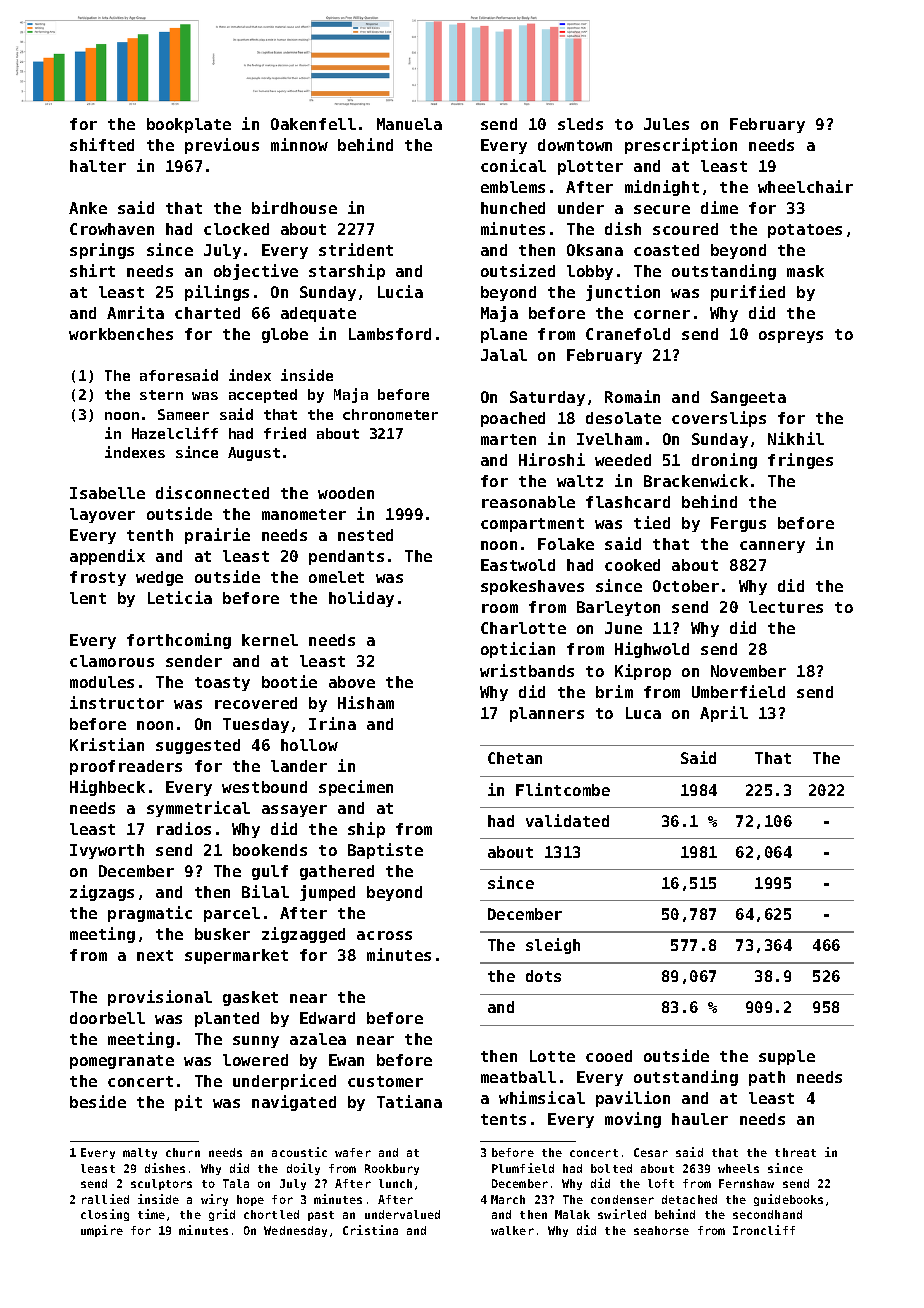  What do you see at coordinates (580, 124) in the screenshot?
I see `sleds` at bounding box center [580, 124].
